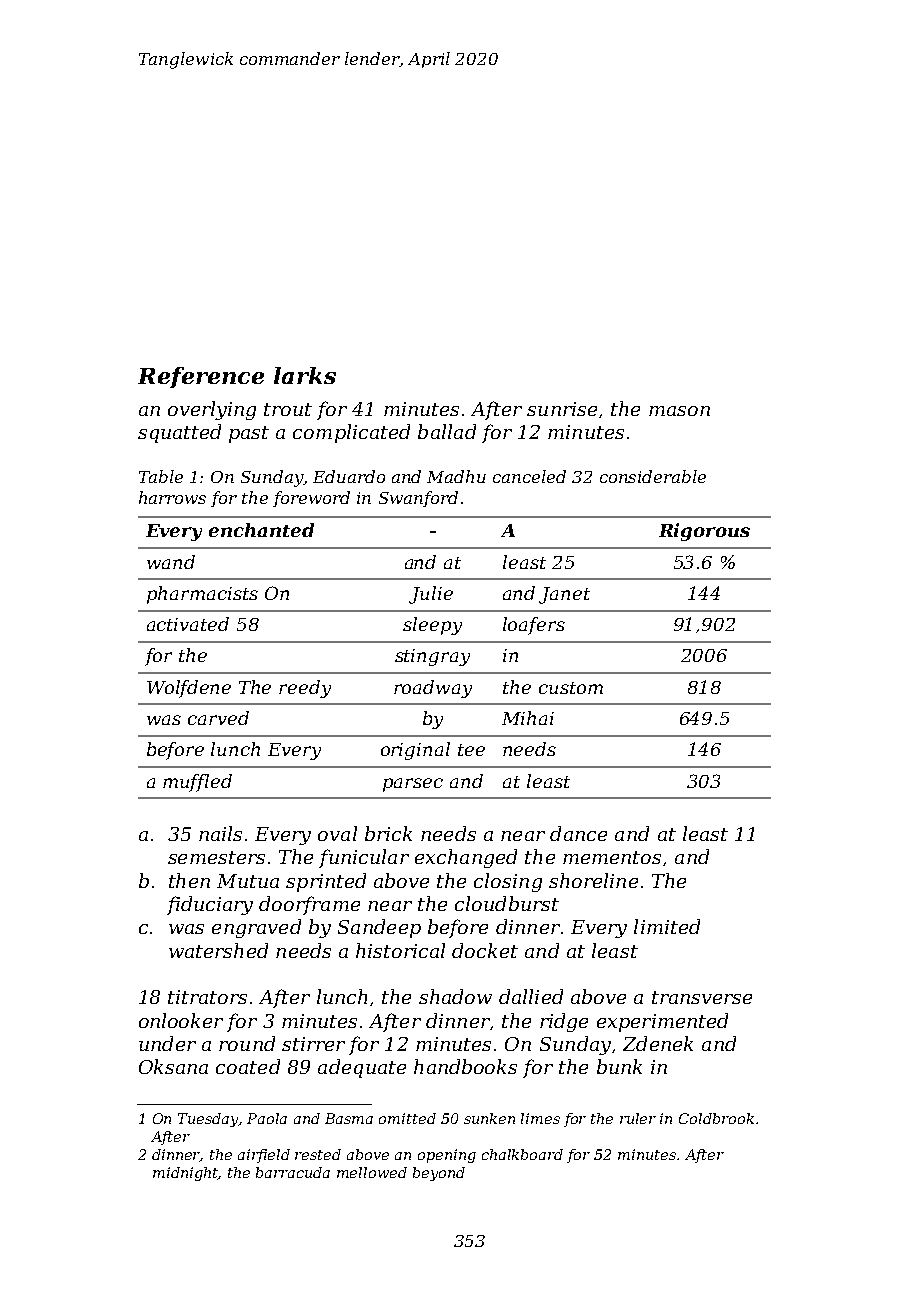  What do you see at coordinates (188, 624) in the page?
I see `activated` at bounding box center [188, 624].
